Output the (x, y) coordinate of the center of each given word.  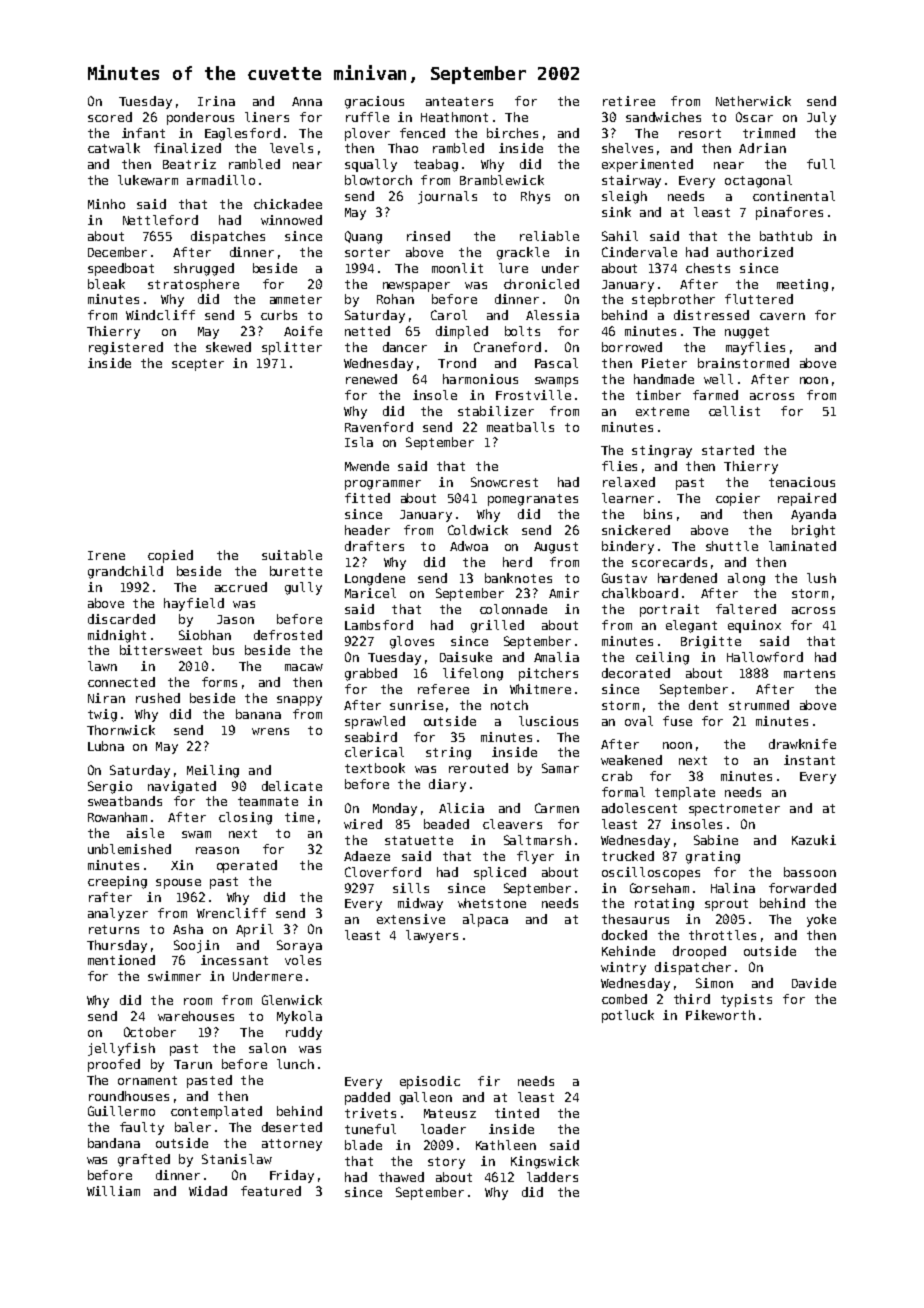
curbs (279, 315)
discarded (121, 619)
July (821, 118)
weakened (631, 760)
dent (703, 705)
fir (489, 1081)
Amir (564, 593)
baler (193, 1127)
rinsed (428, 236)
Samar (560, 768)
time (299, 817)
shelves (627, 148)
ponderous (200, 118)
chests (708, 268)
